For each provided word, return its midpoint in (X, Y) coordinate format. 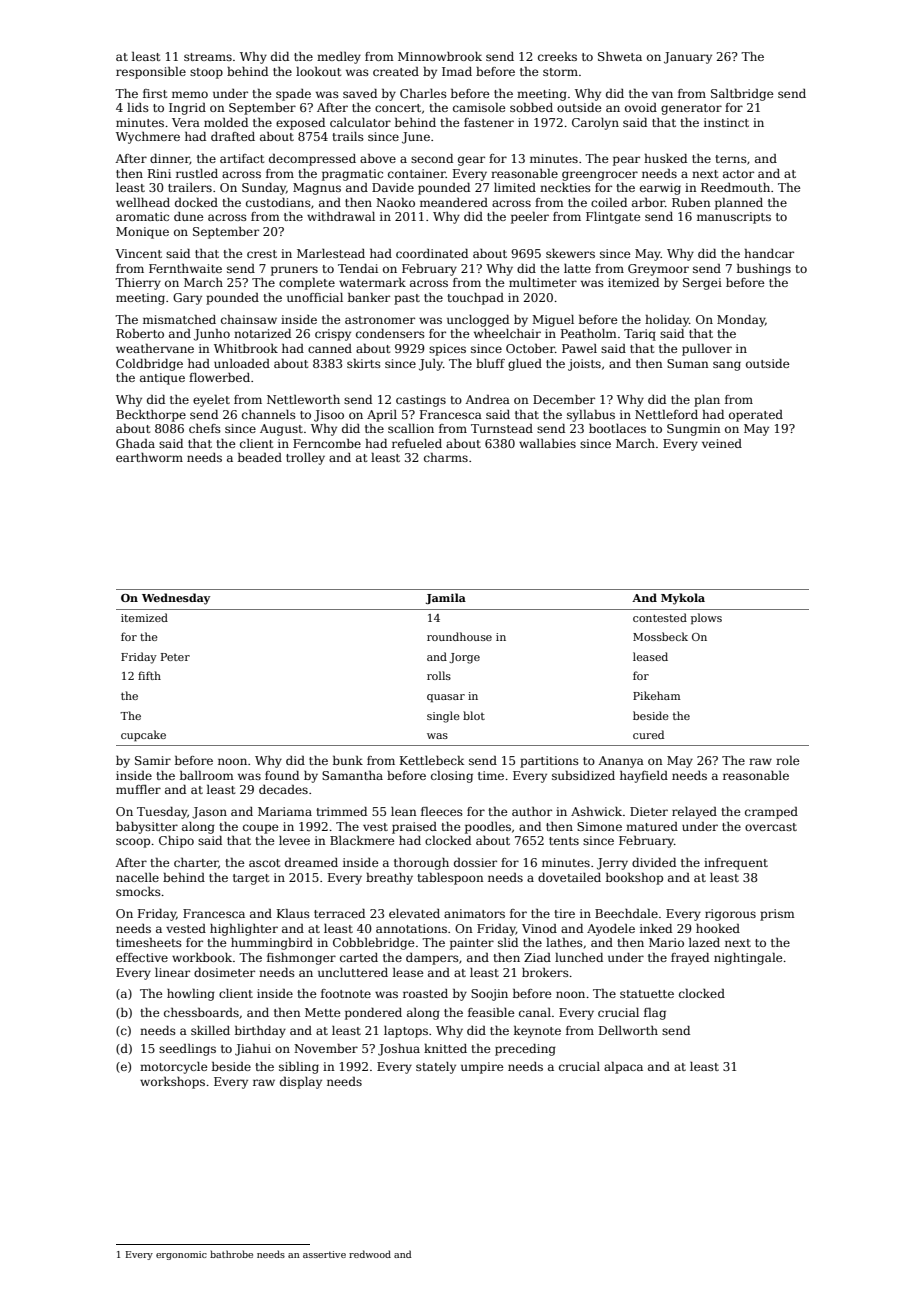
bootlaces (617, 428)
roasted (425, 993)
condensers (390, 333)
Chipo (176, 842)
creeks (557, 56)
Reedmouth (735, 187)
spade (293, 95)
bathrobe (231, 1254)
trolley (305, 459)
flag (655, 1014)
